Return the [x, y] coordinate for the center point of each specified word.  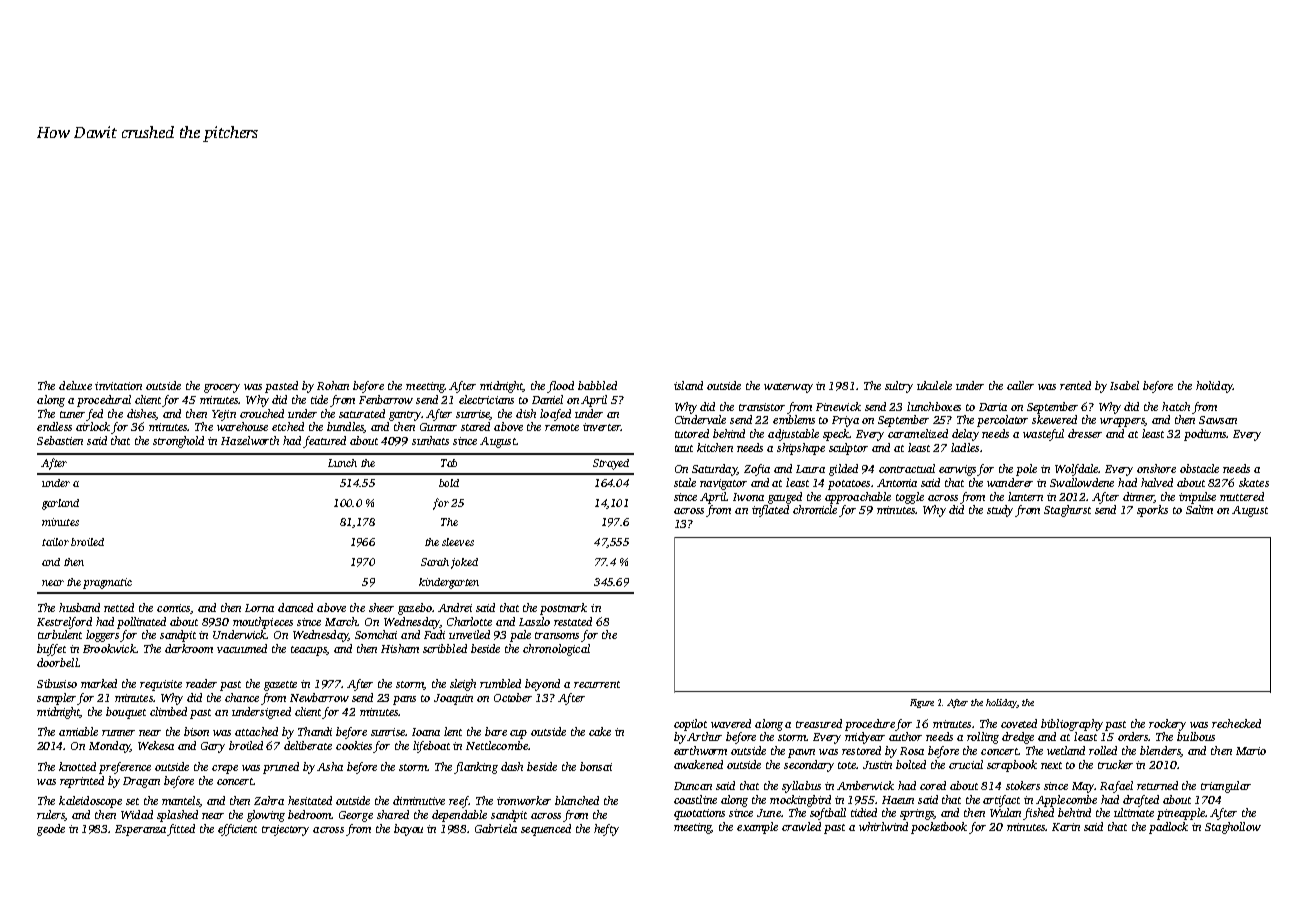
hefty [606, 830]
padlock [1168, 828]
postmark [563, 609]
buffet [51, 650]
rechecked [1236, 723]
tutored [692, 433]
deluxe [75, 385]
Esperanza [141, 830]
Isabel [1124, 385]
